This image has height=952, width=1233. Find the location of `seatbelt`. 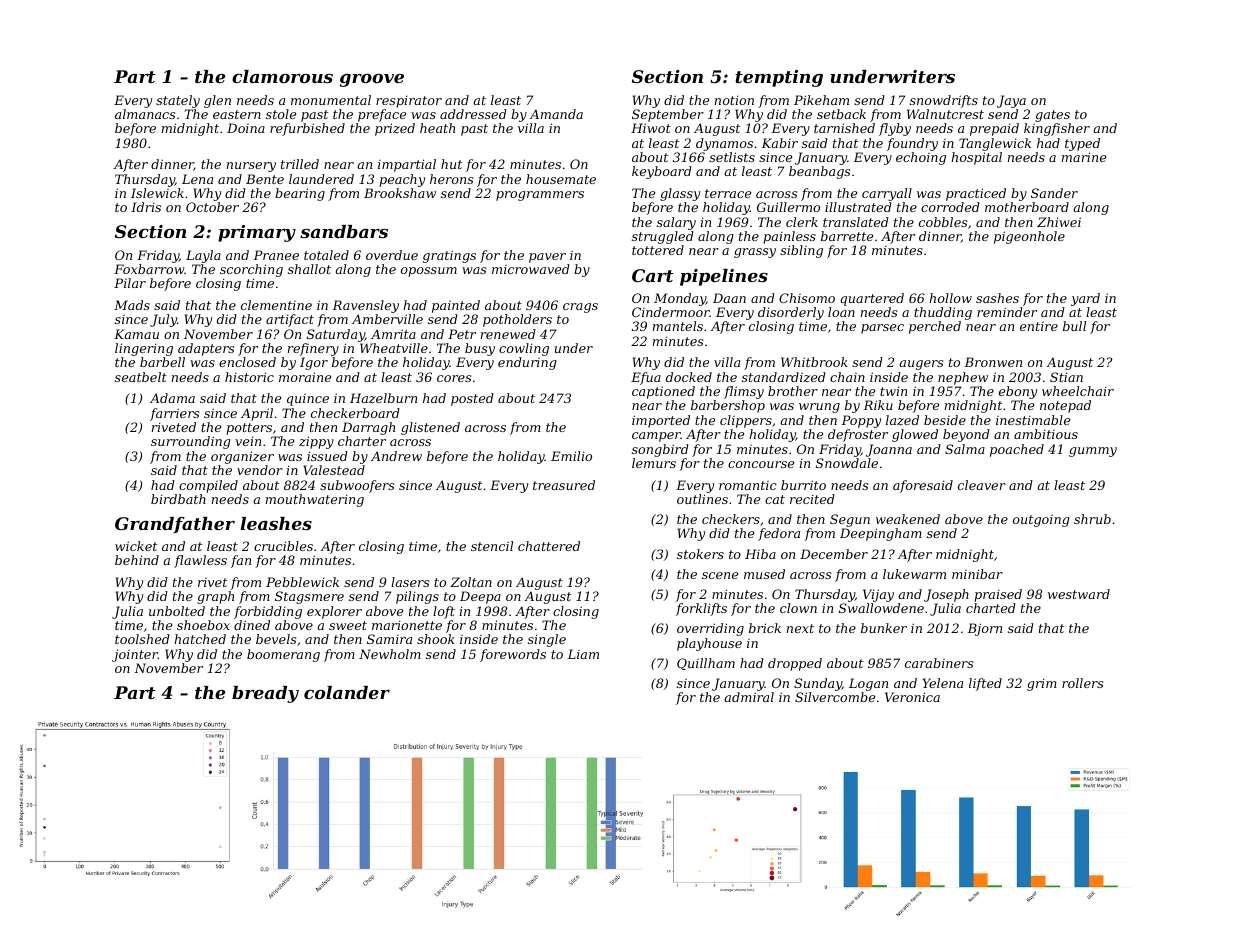

seatbelt is located at coordinates (141, 377).
